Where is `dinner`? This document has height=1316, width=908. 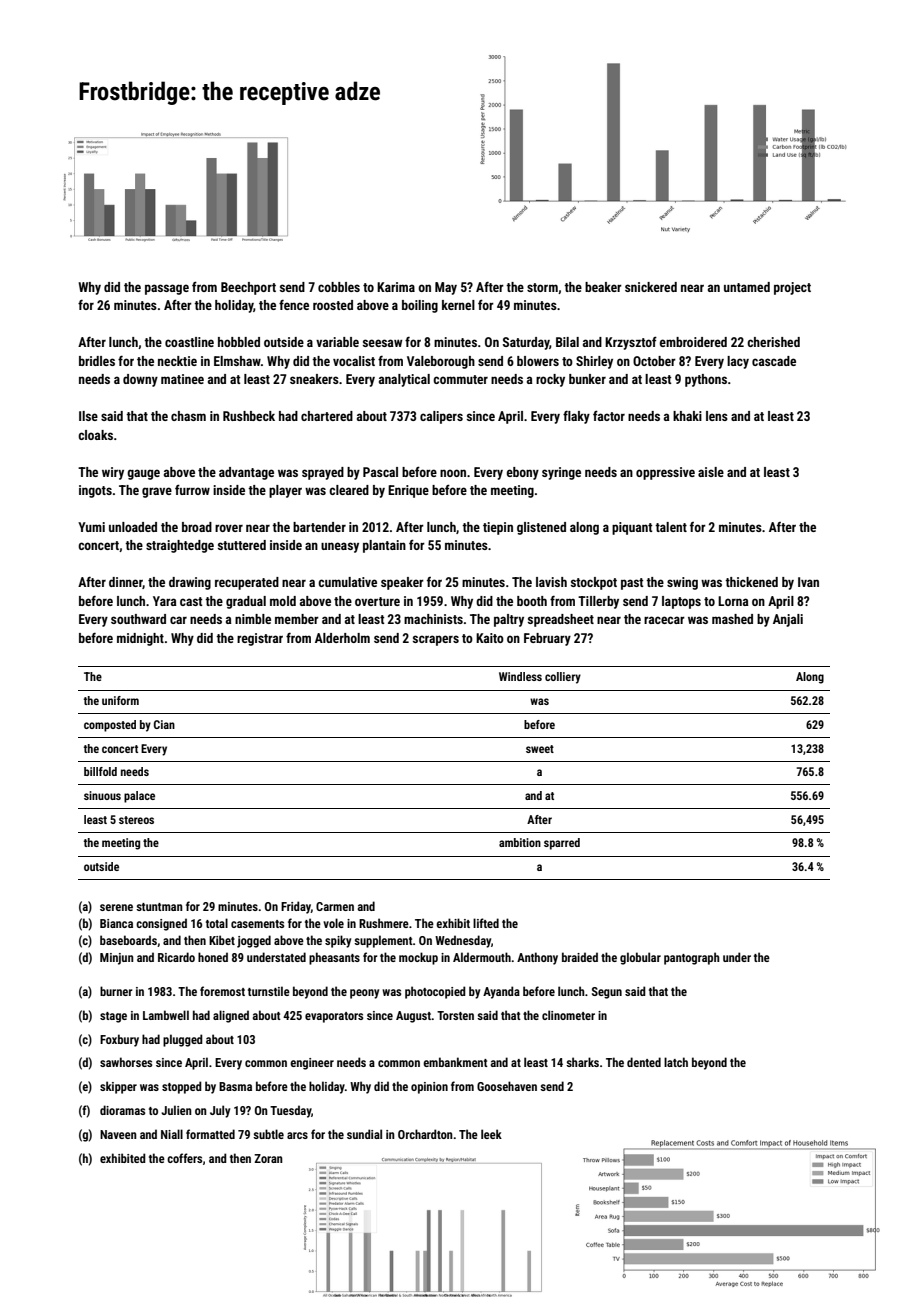
dinner is located at coordinates (126, 583).
